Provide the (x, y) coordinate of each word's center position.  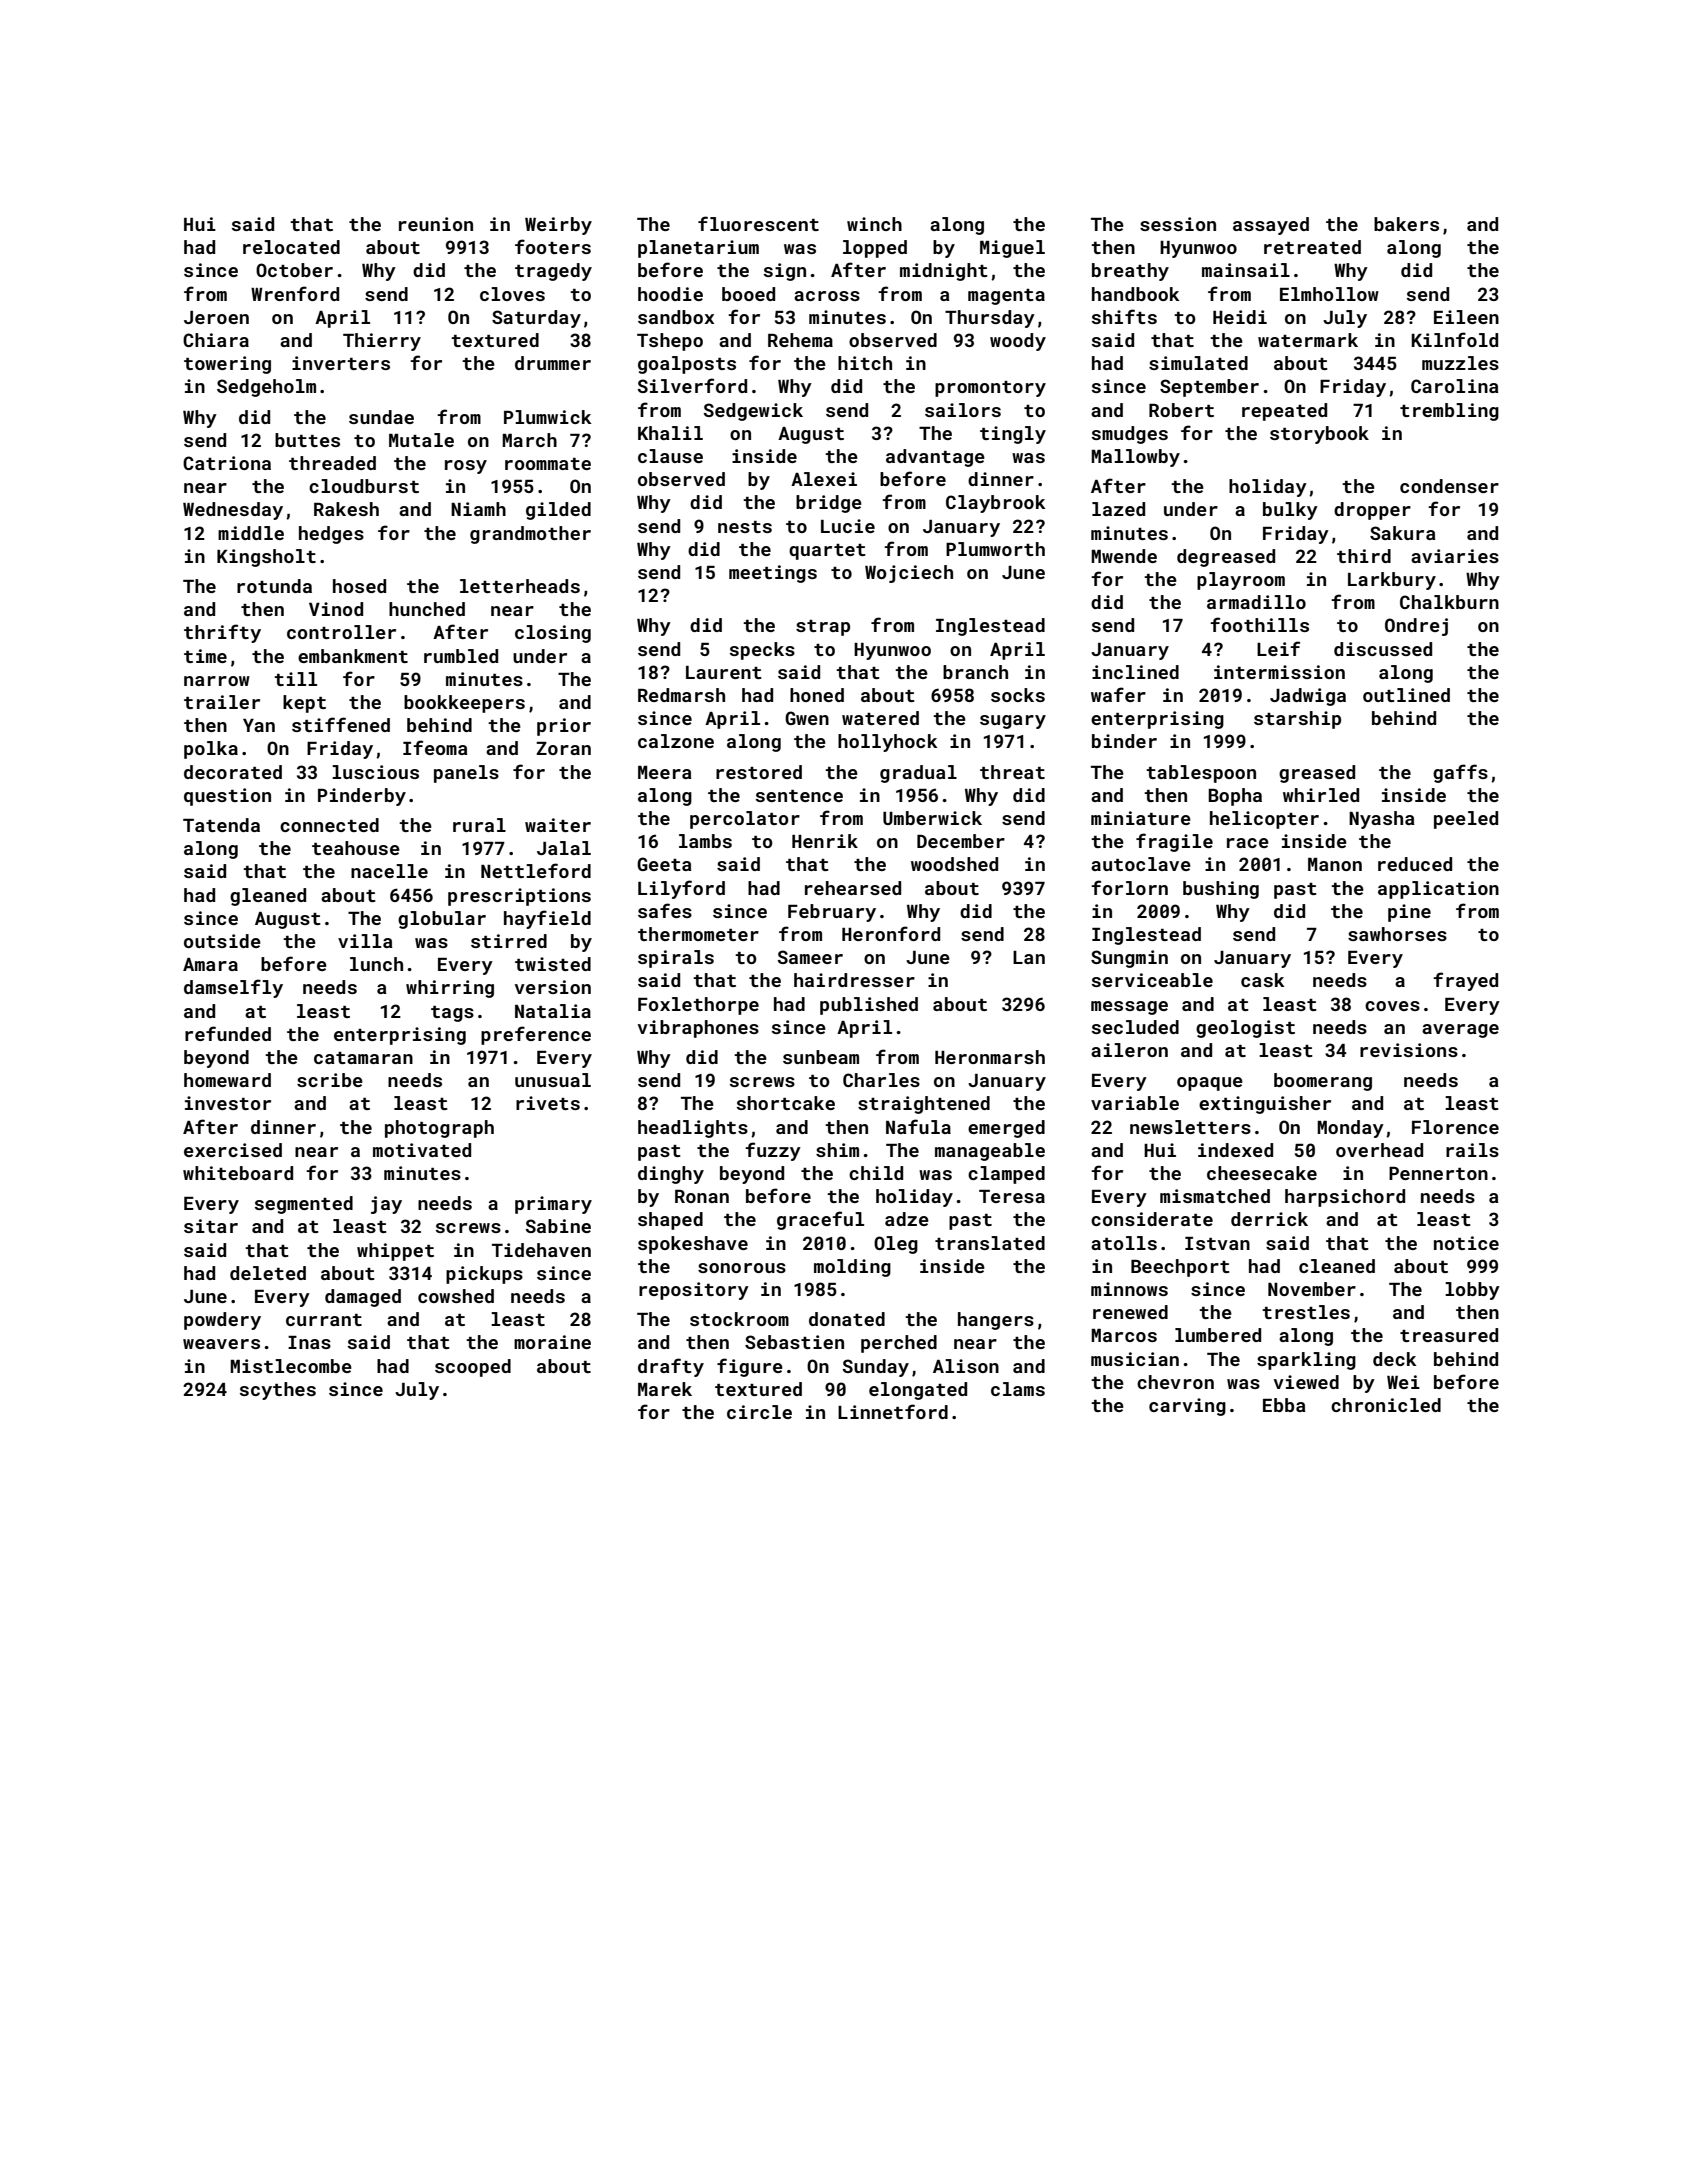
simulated (1198, 363)
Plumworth (995, 549)
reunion (436, 224)
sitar (211, 1226)
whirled (1321, 795)
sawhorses (1397, 934)
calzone (676, 741)
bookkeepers (464, 704)
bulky (1290, 511)
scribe (330, 1080)
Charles (881, 1080)
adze (907, 1219)
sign (785, 272)
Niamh (478, 509)
